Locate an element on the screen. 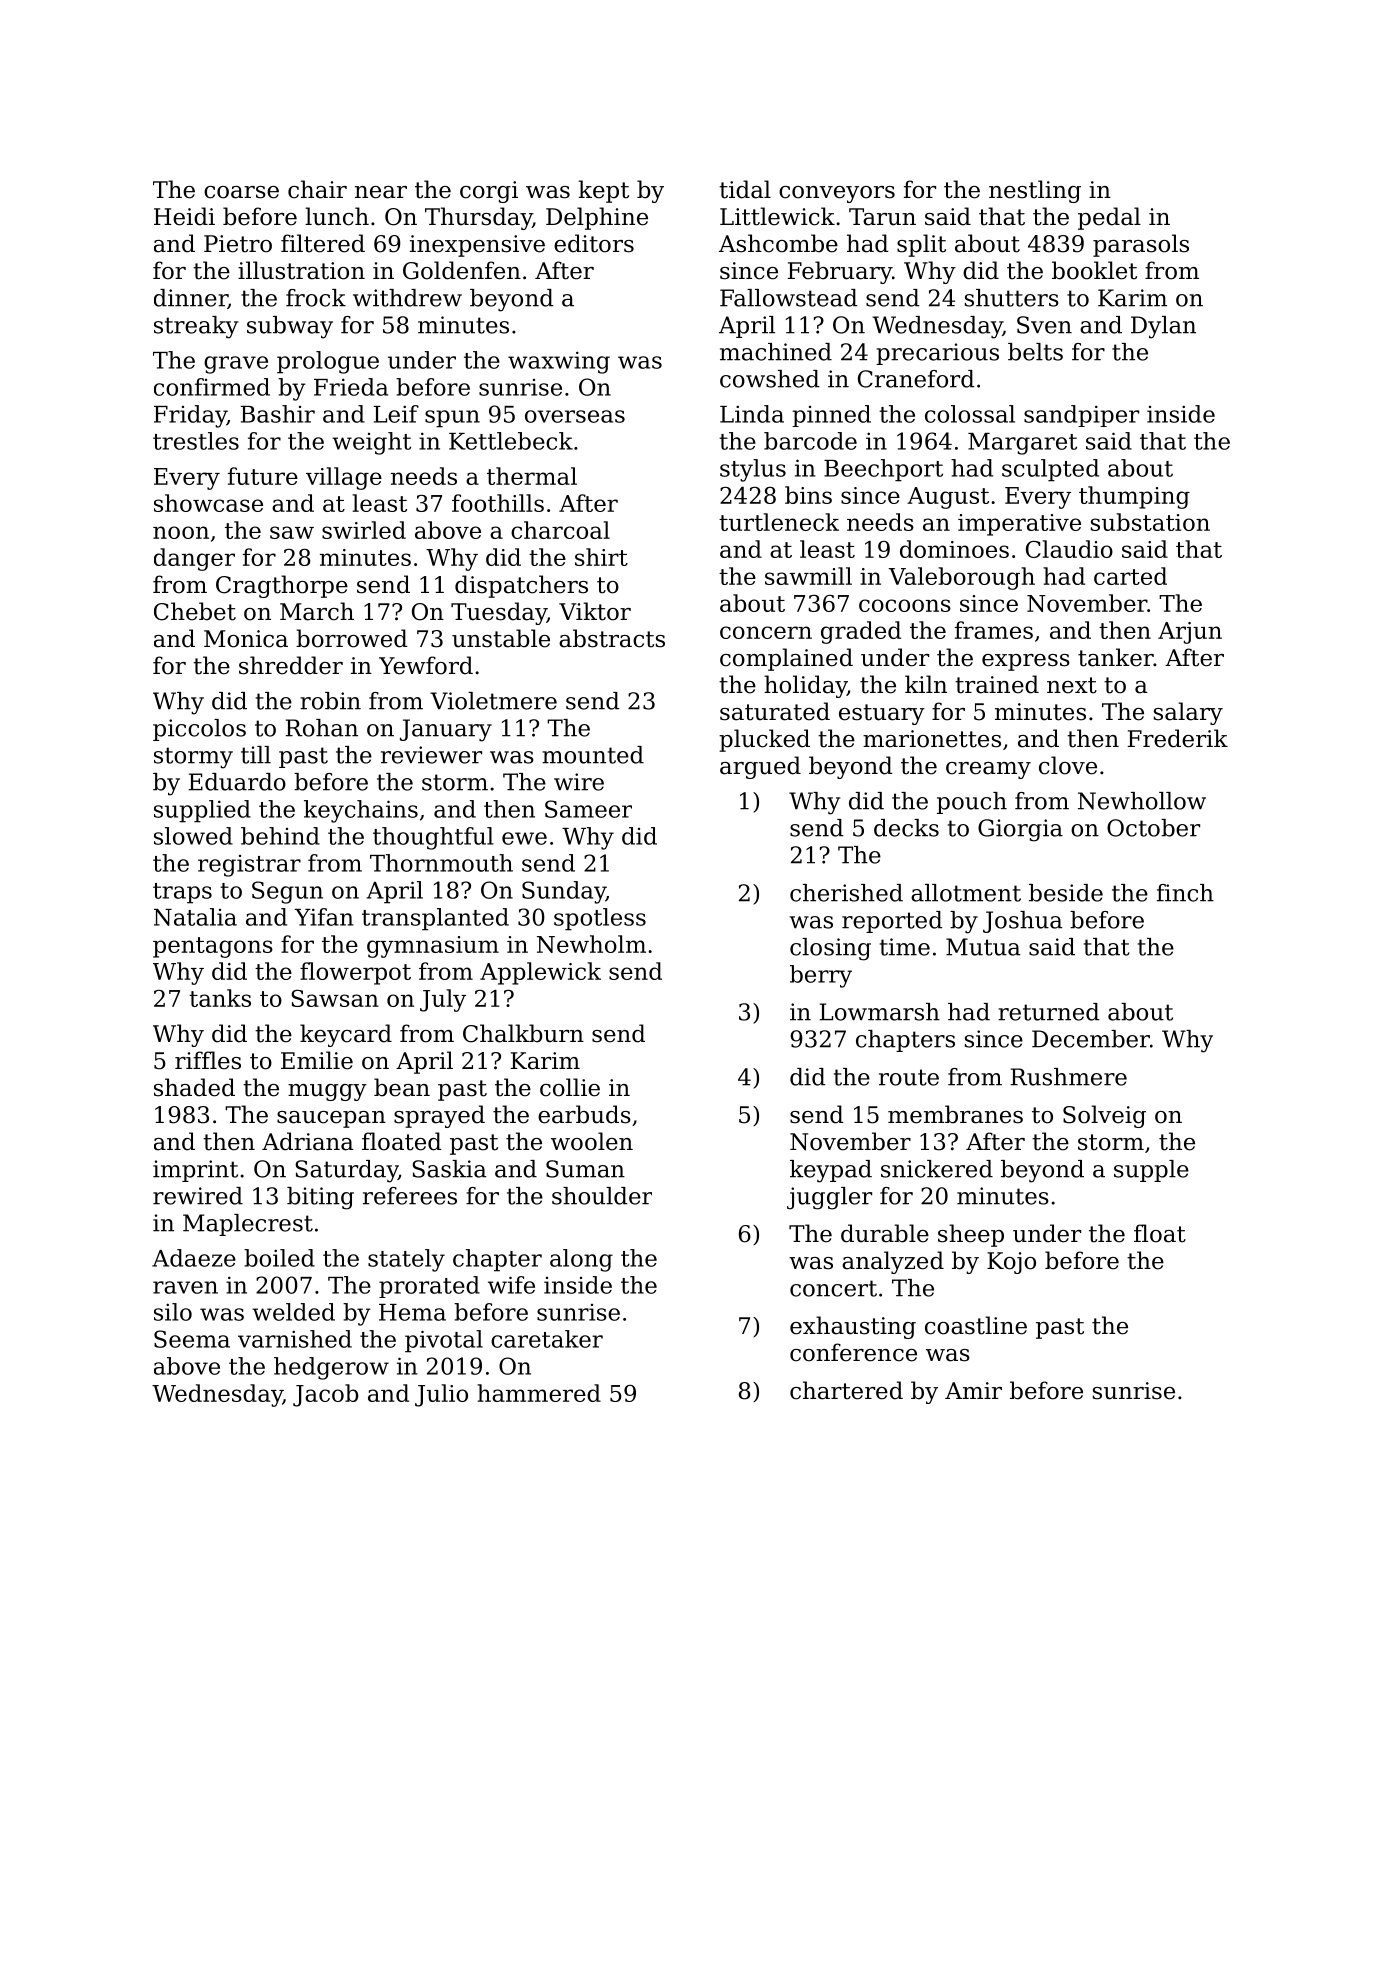 This screenshot has height=1969, width=1386. Suman is located at coordinates (585, 1169).
